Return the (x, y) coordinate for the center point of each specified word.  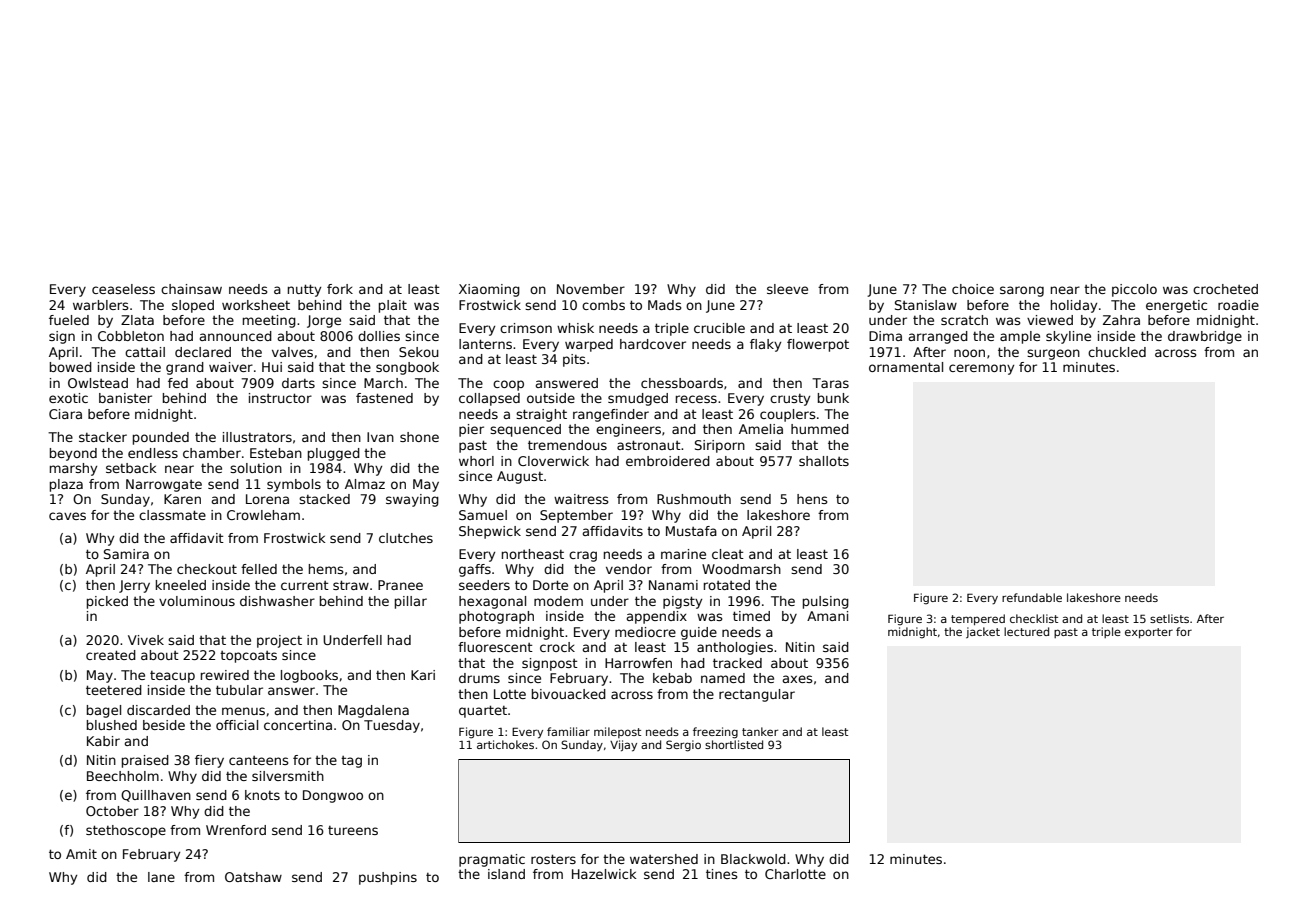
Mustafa (691, 531)
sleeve (787, 289)
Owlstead (98, 383)
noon (969, 353)
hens (812, 499)
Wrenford (236, 830)
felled (259, 569)
